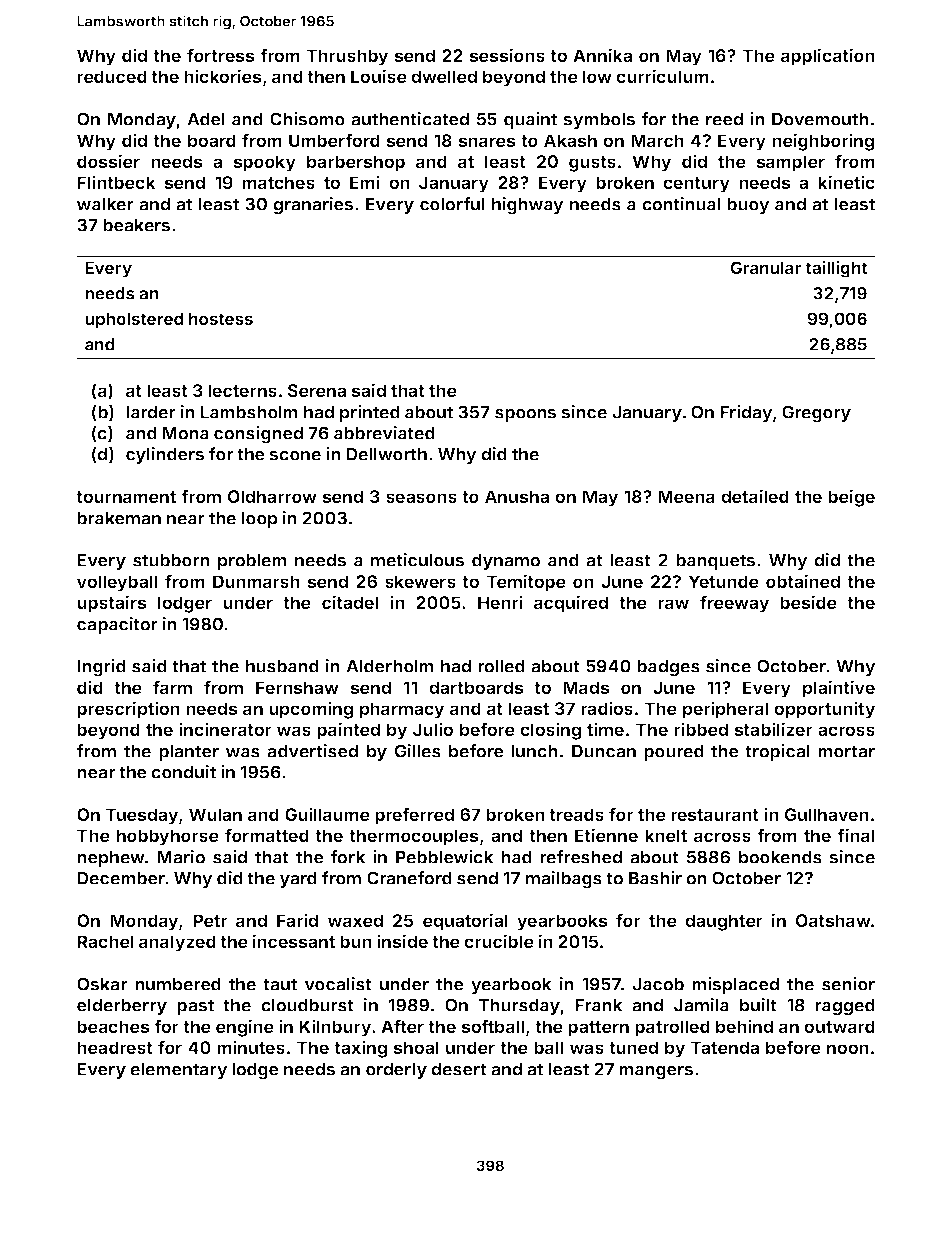 The height and width of the screenshot is (1233, 952). What do you see at coordinates (195, 1007) in the screenshot?
I see `past` at bounding box center [195, 1007].
